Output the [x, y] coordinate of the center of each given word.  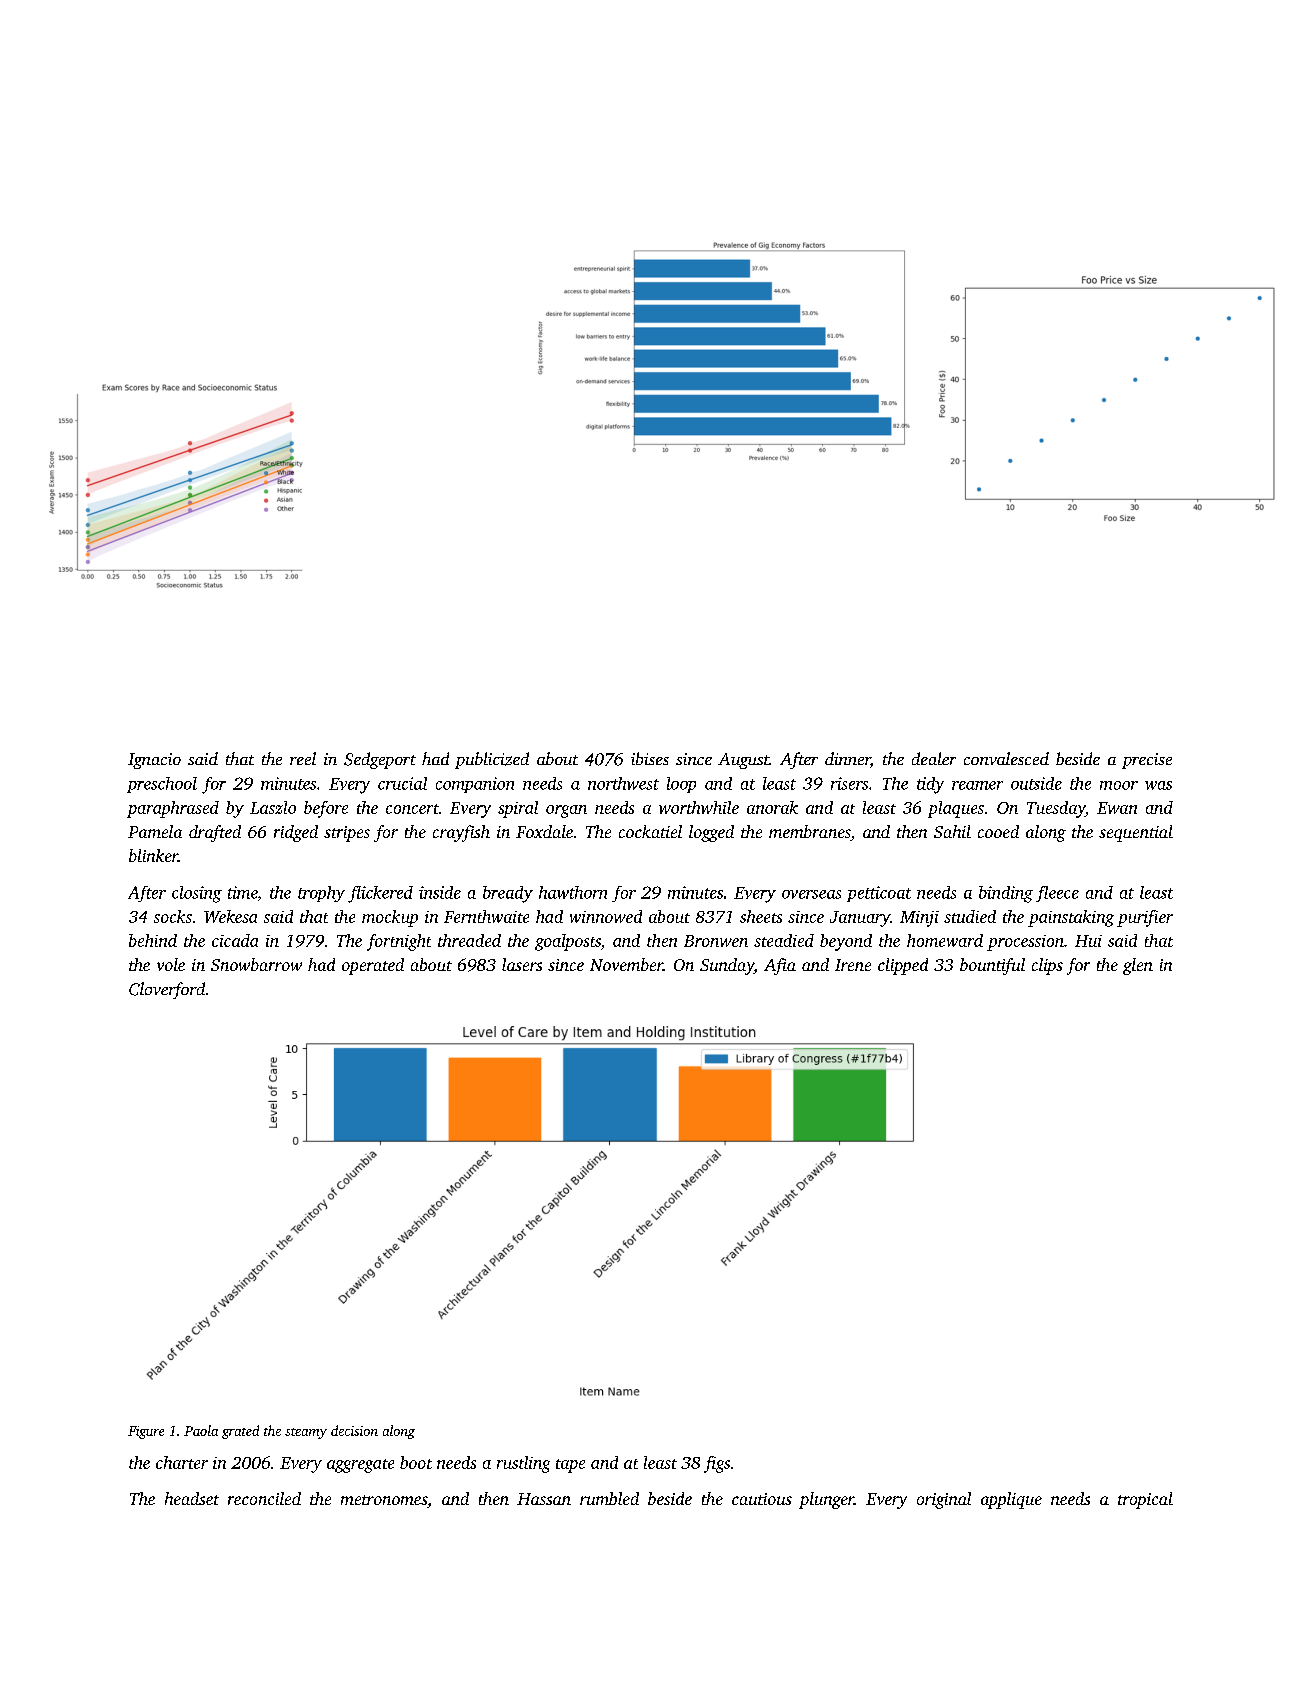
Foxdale [544, 831]
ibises [650, 758]
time [242, 892]
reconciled [264, 1498]
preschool [162, 785]
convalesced [1006, 758]
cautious [762, 1499]
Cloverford [167, 990]
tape [570, 1466]
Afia [780, 966]
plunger [826, 1500]
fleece [1057, 894]
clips [1047, 966]
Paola [201, 1430]
